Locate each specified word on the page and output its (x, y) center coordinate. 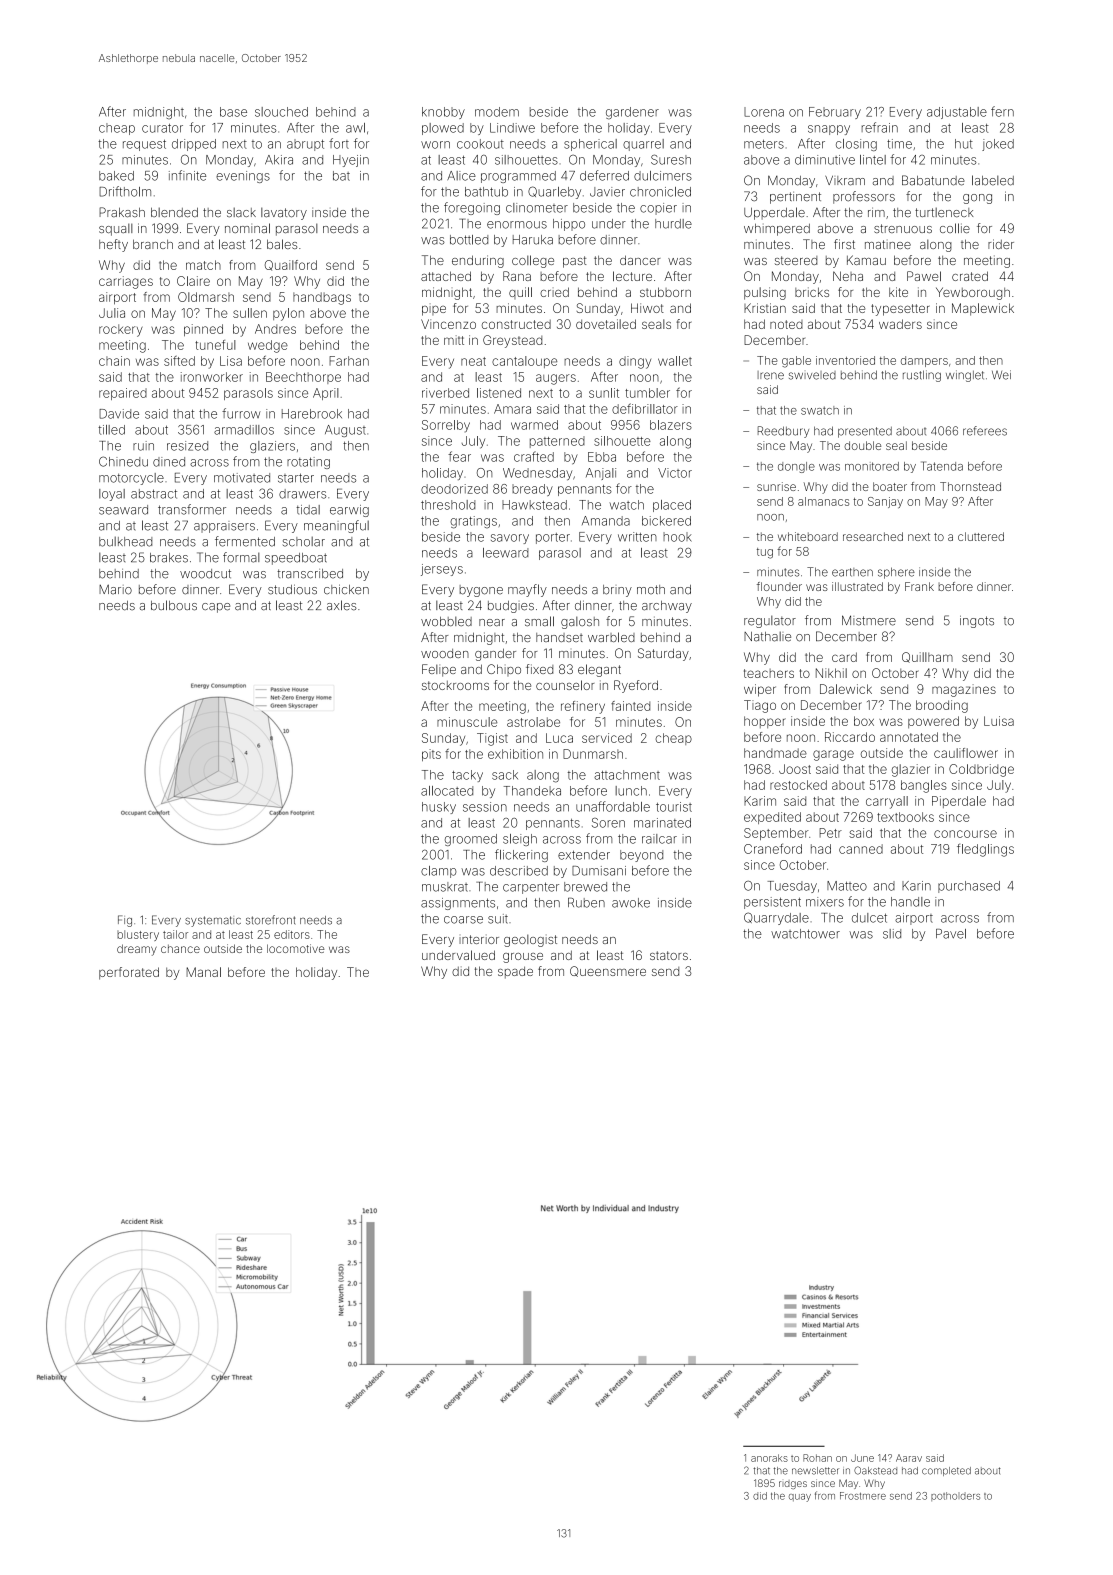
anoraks (769, 1458)
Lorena (764, 112)
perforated (129, 973)
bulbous (174, 605)
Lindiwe (512, 128)
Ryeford (636, 686)
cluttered (981, 536)
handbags (322, 298)
